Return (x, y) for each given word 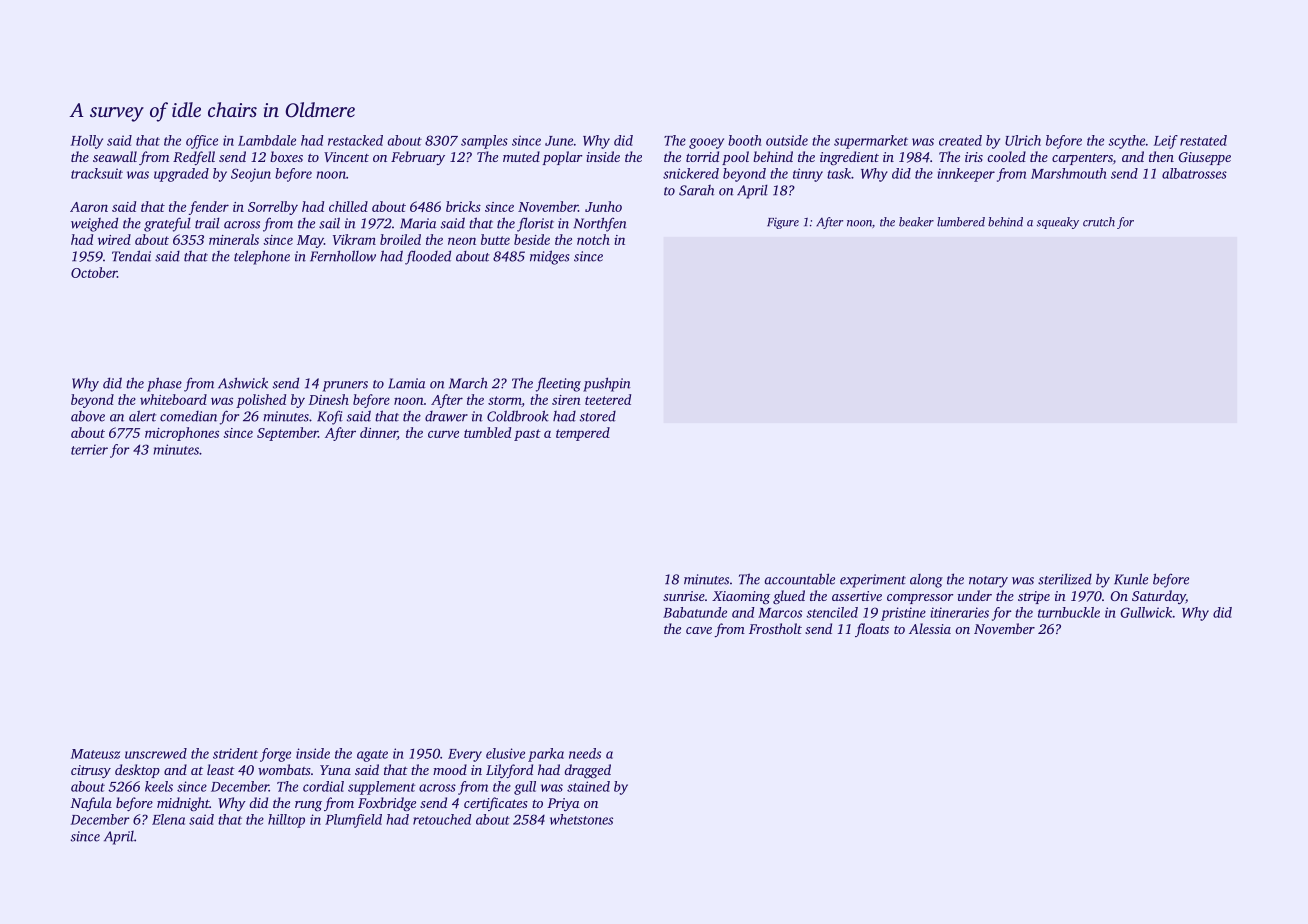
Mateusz (95, 754)
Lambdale (267, 140)
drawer (446, 416)
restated (1203, 140)
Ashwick (243, 383)
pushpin (607, 384)
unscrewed (156, 753)
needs (585, 753)
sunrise (684, 596)
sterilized (1065, 579)
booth (744, 140)
